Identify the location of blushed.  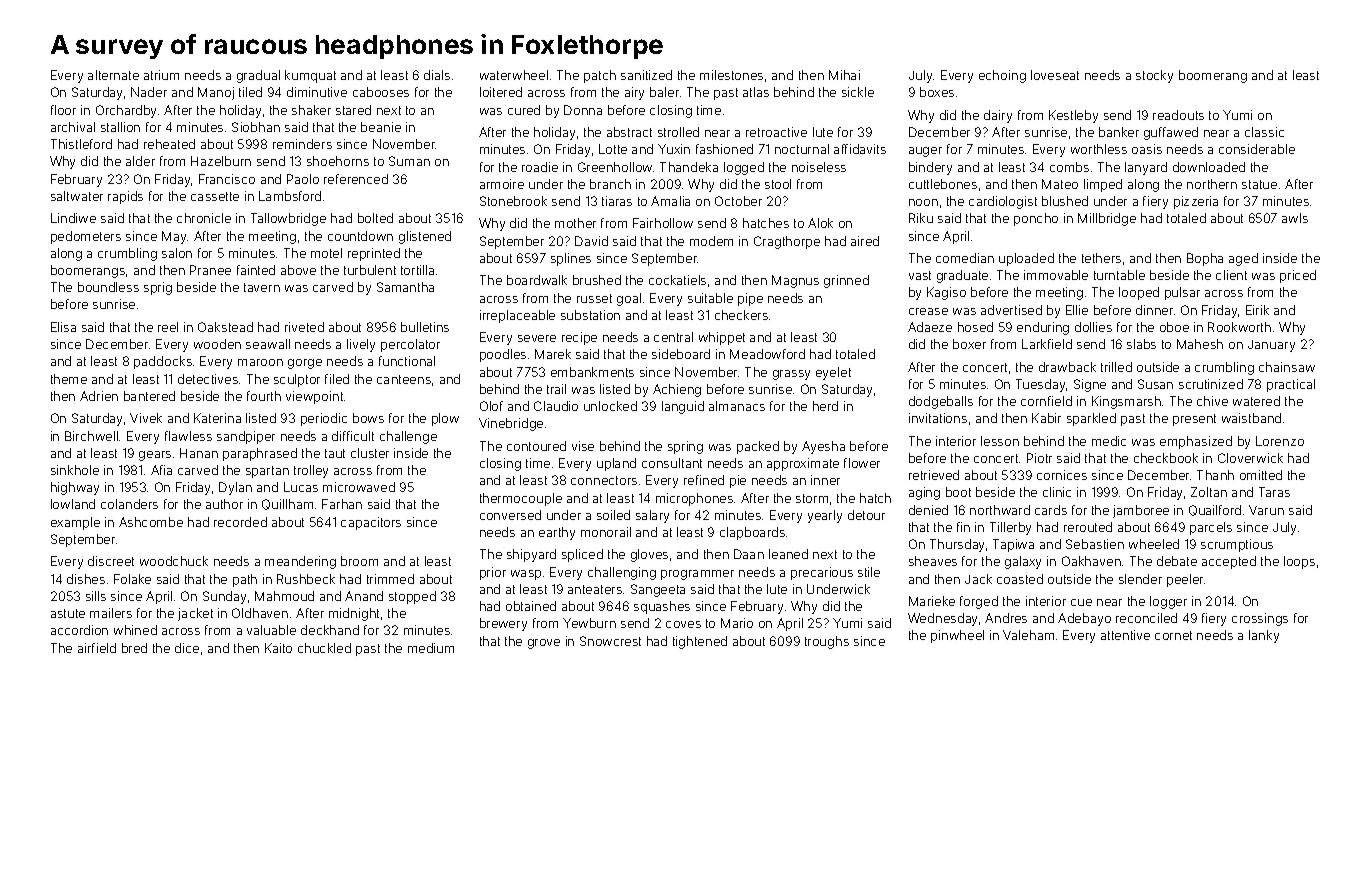
(1065, 201).
